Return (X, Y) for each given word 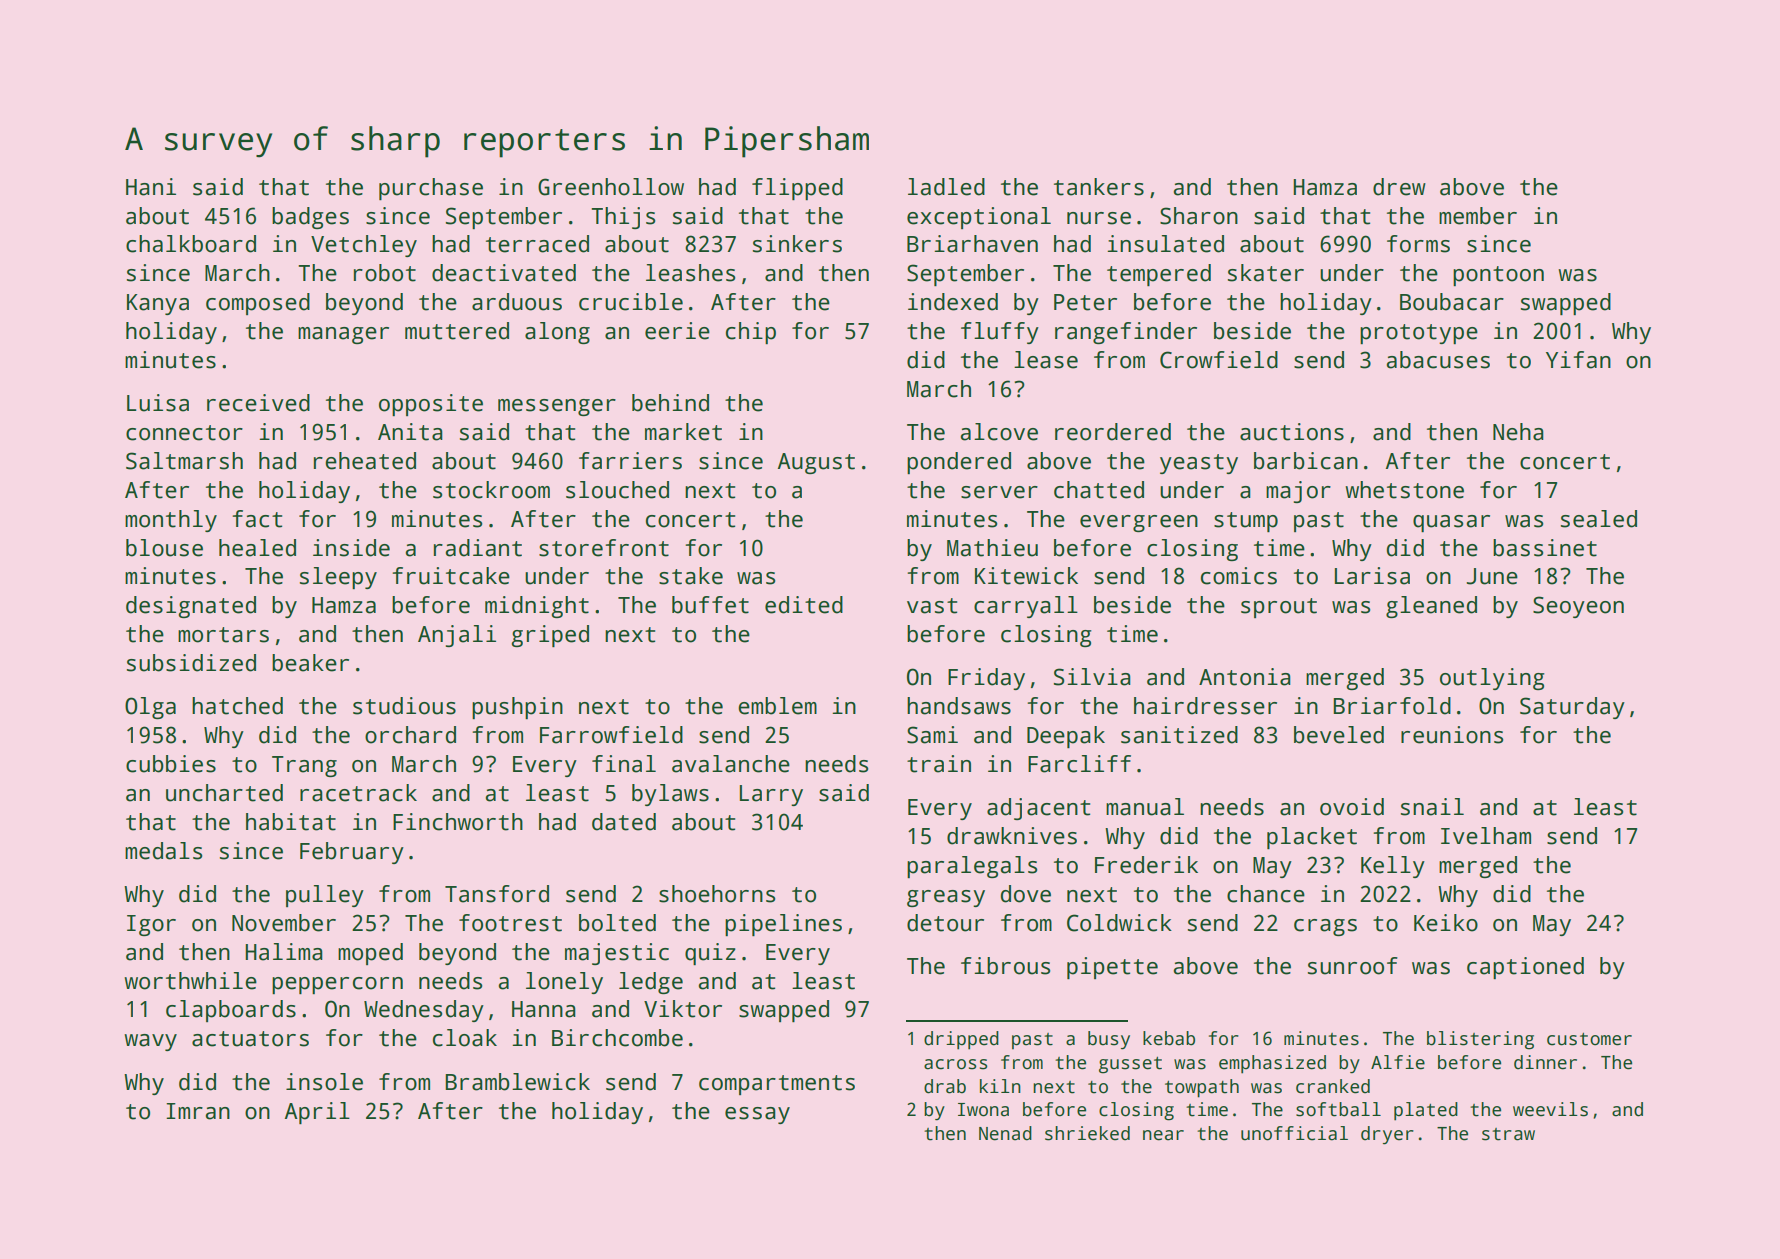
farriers (630, 461)
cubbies (171, 764)
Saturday (1572, 708)
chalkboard (191, 244)
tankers (1099, 187)
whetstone (1405, 490)
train (939, 764)
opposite (431, 405)
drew (1399, 187)
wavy (151, 1042)
